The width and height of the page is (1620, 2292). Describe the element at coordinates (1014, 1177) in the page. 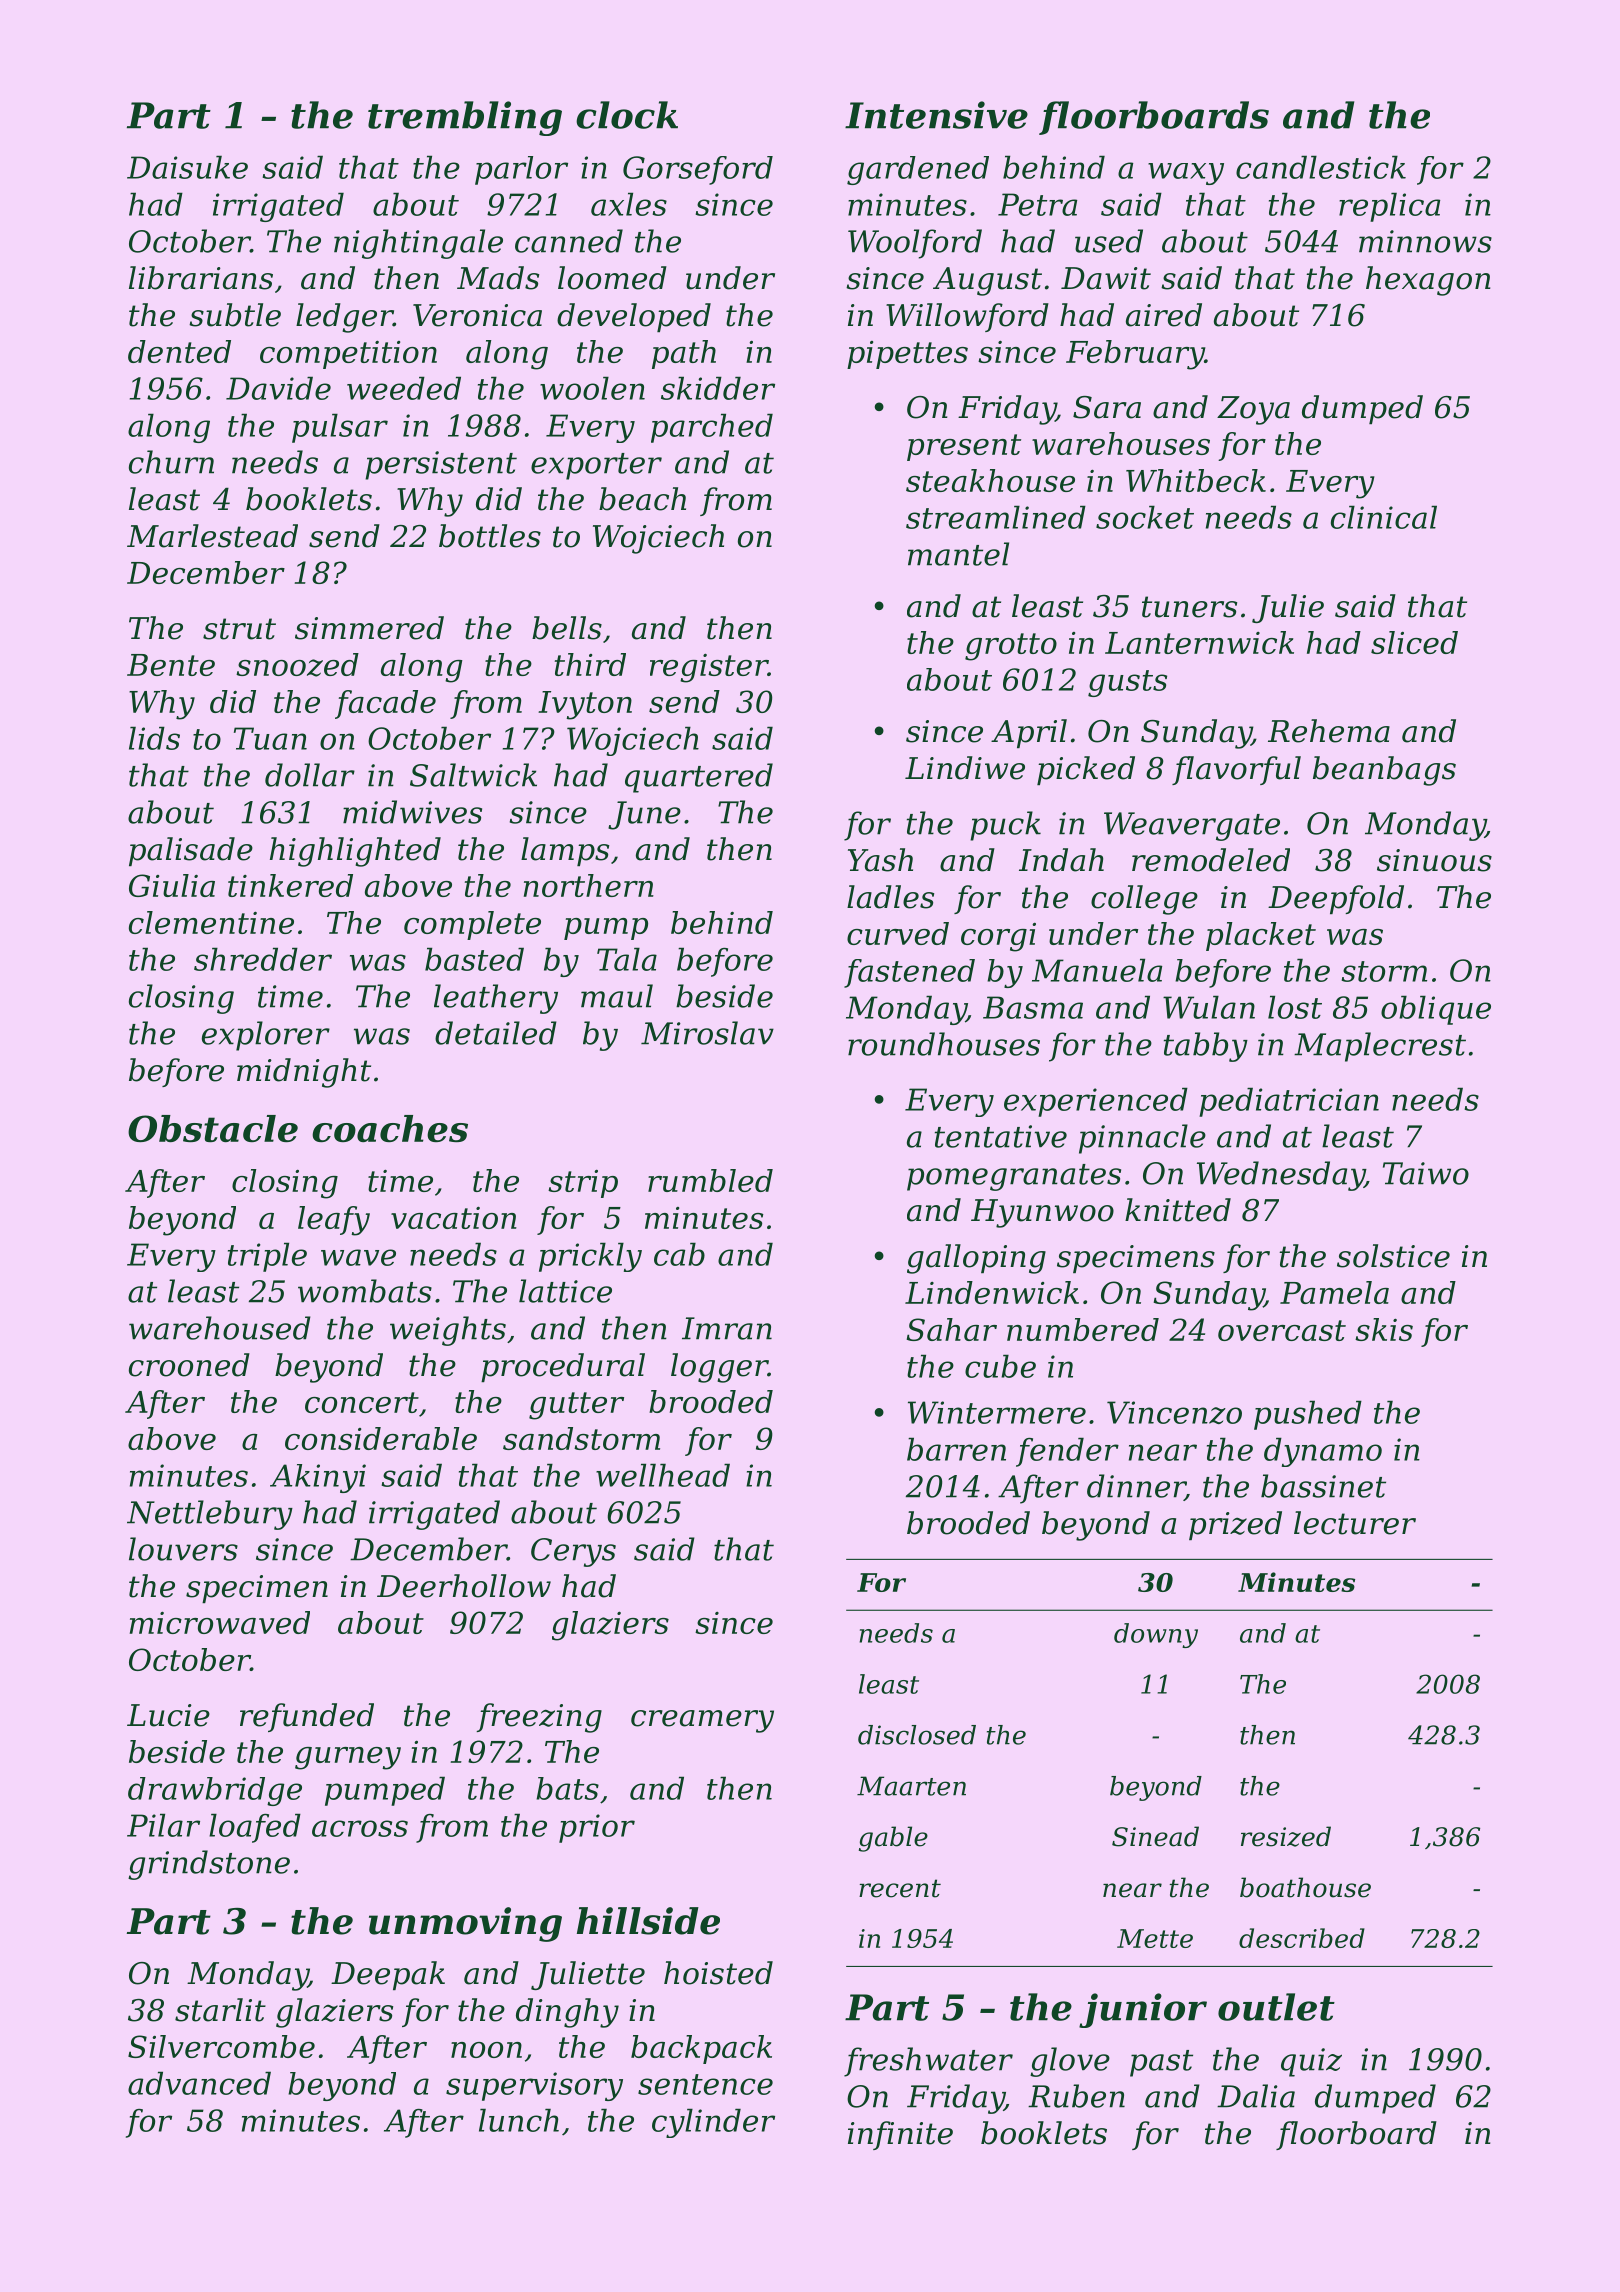

I see `pomegranates` at that location.
